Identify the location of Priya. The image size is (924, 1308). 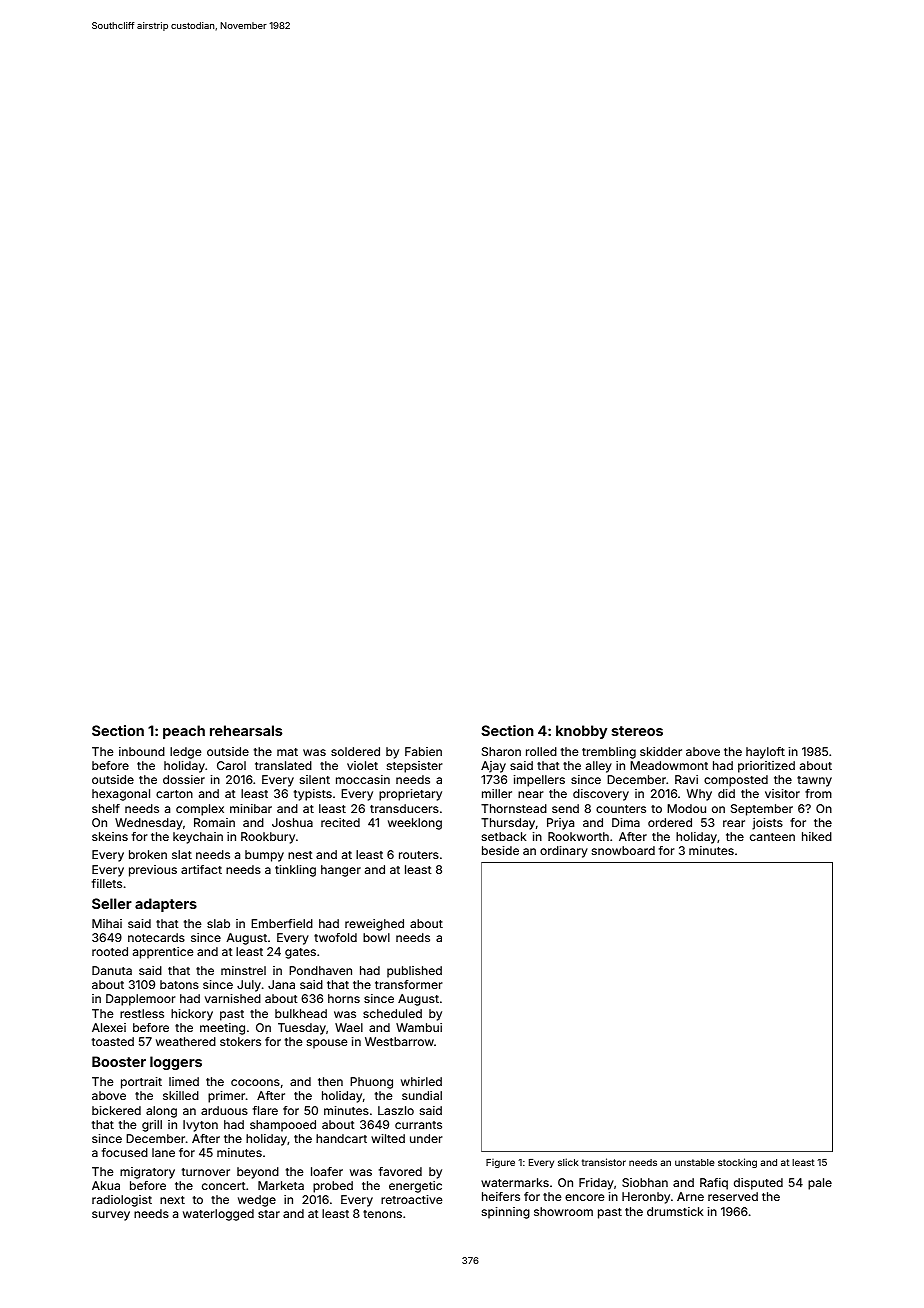
(560, 824).
